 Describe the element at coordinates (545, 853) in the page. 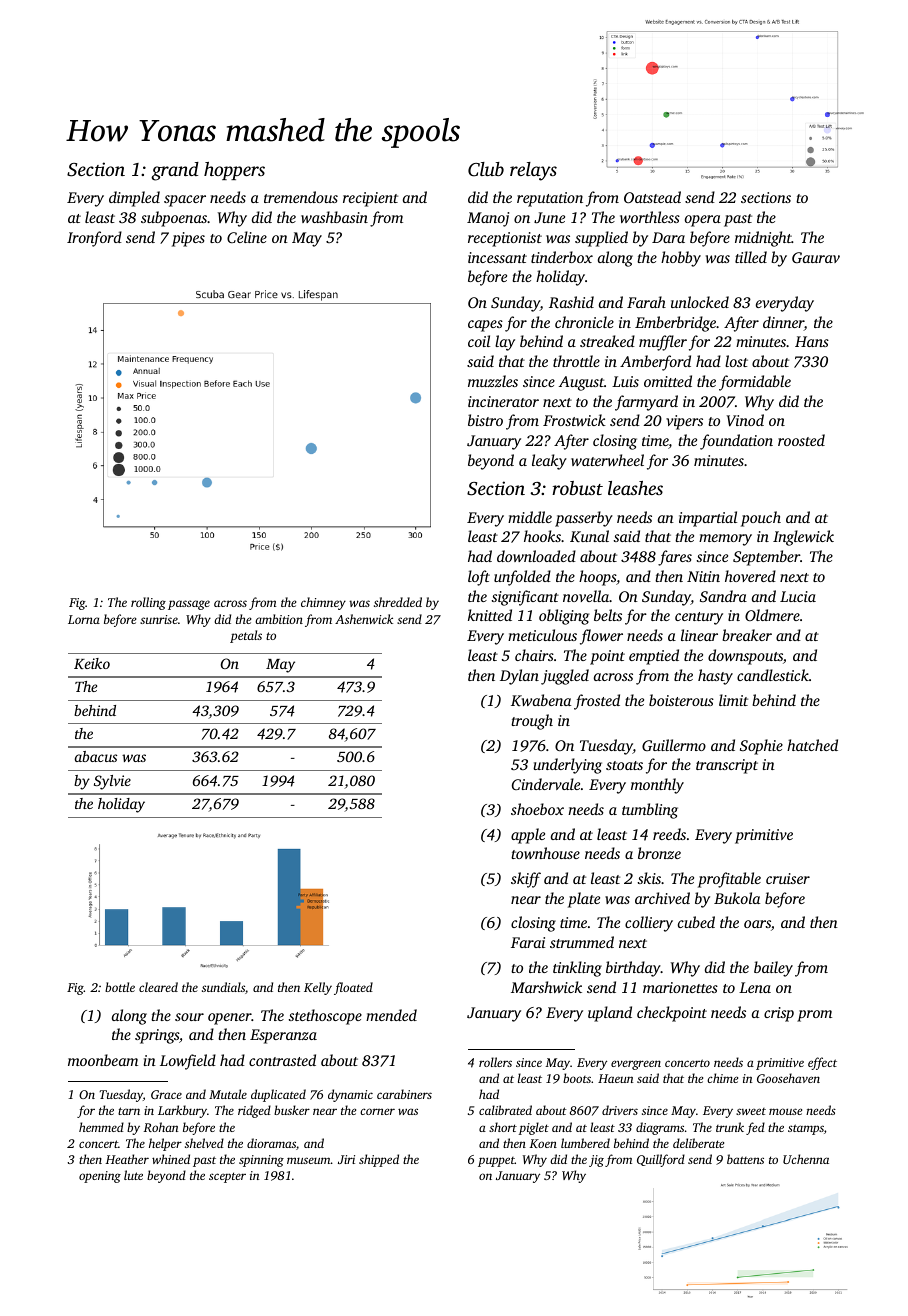

I see `townhouse` at that location.
